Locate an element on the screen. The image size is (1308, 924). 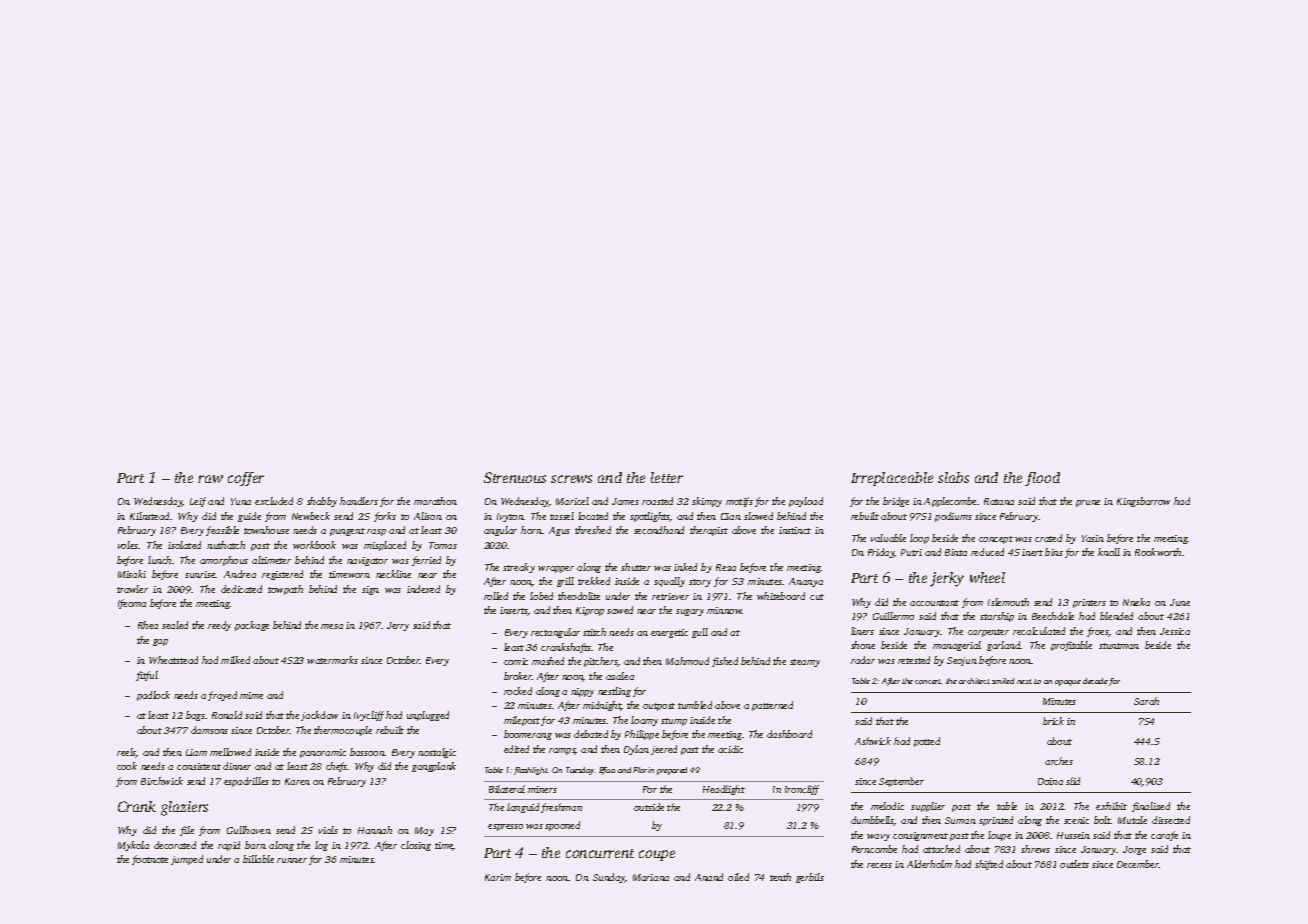
squally is located at coordinates (669, 582).
